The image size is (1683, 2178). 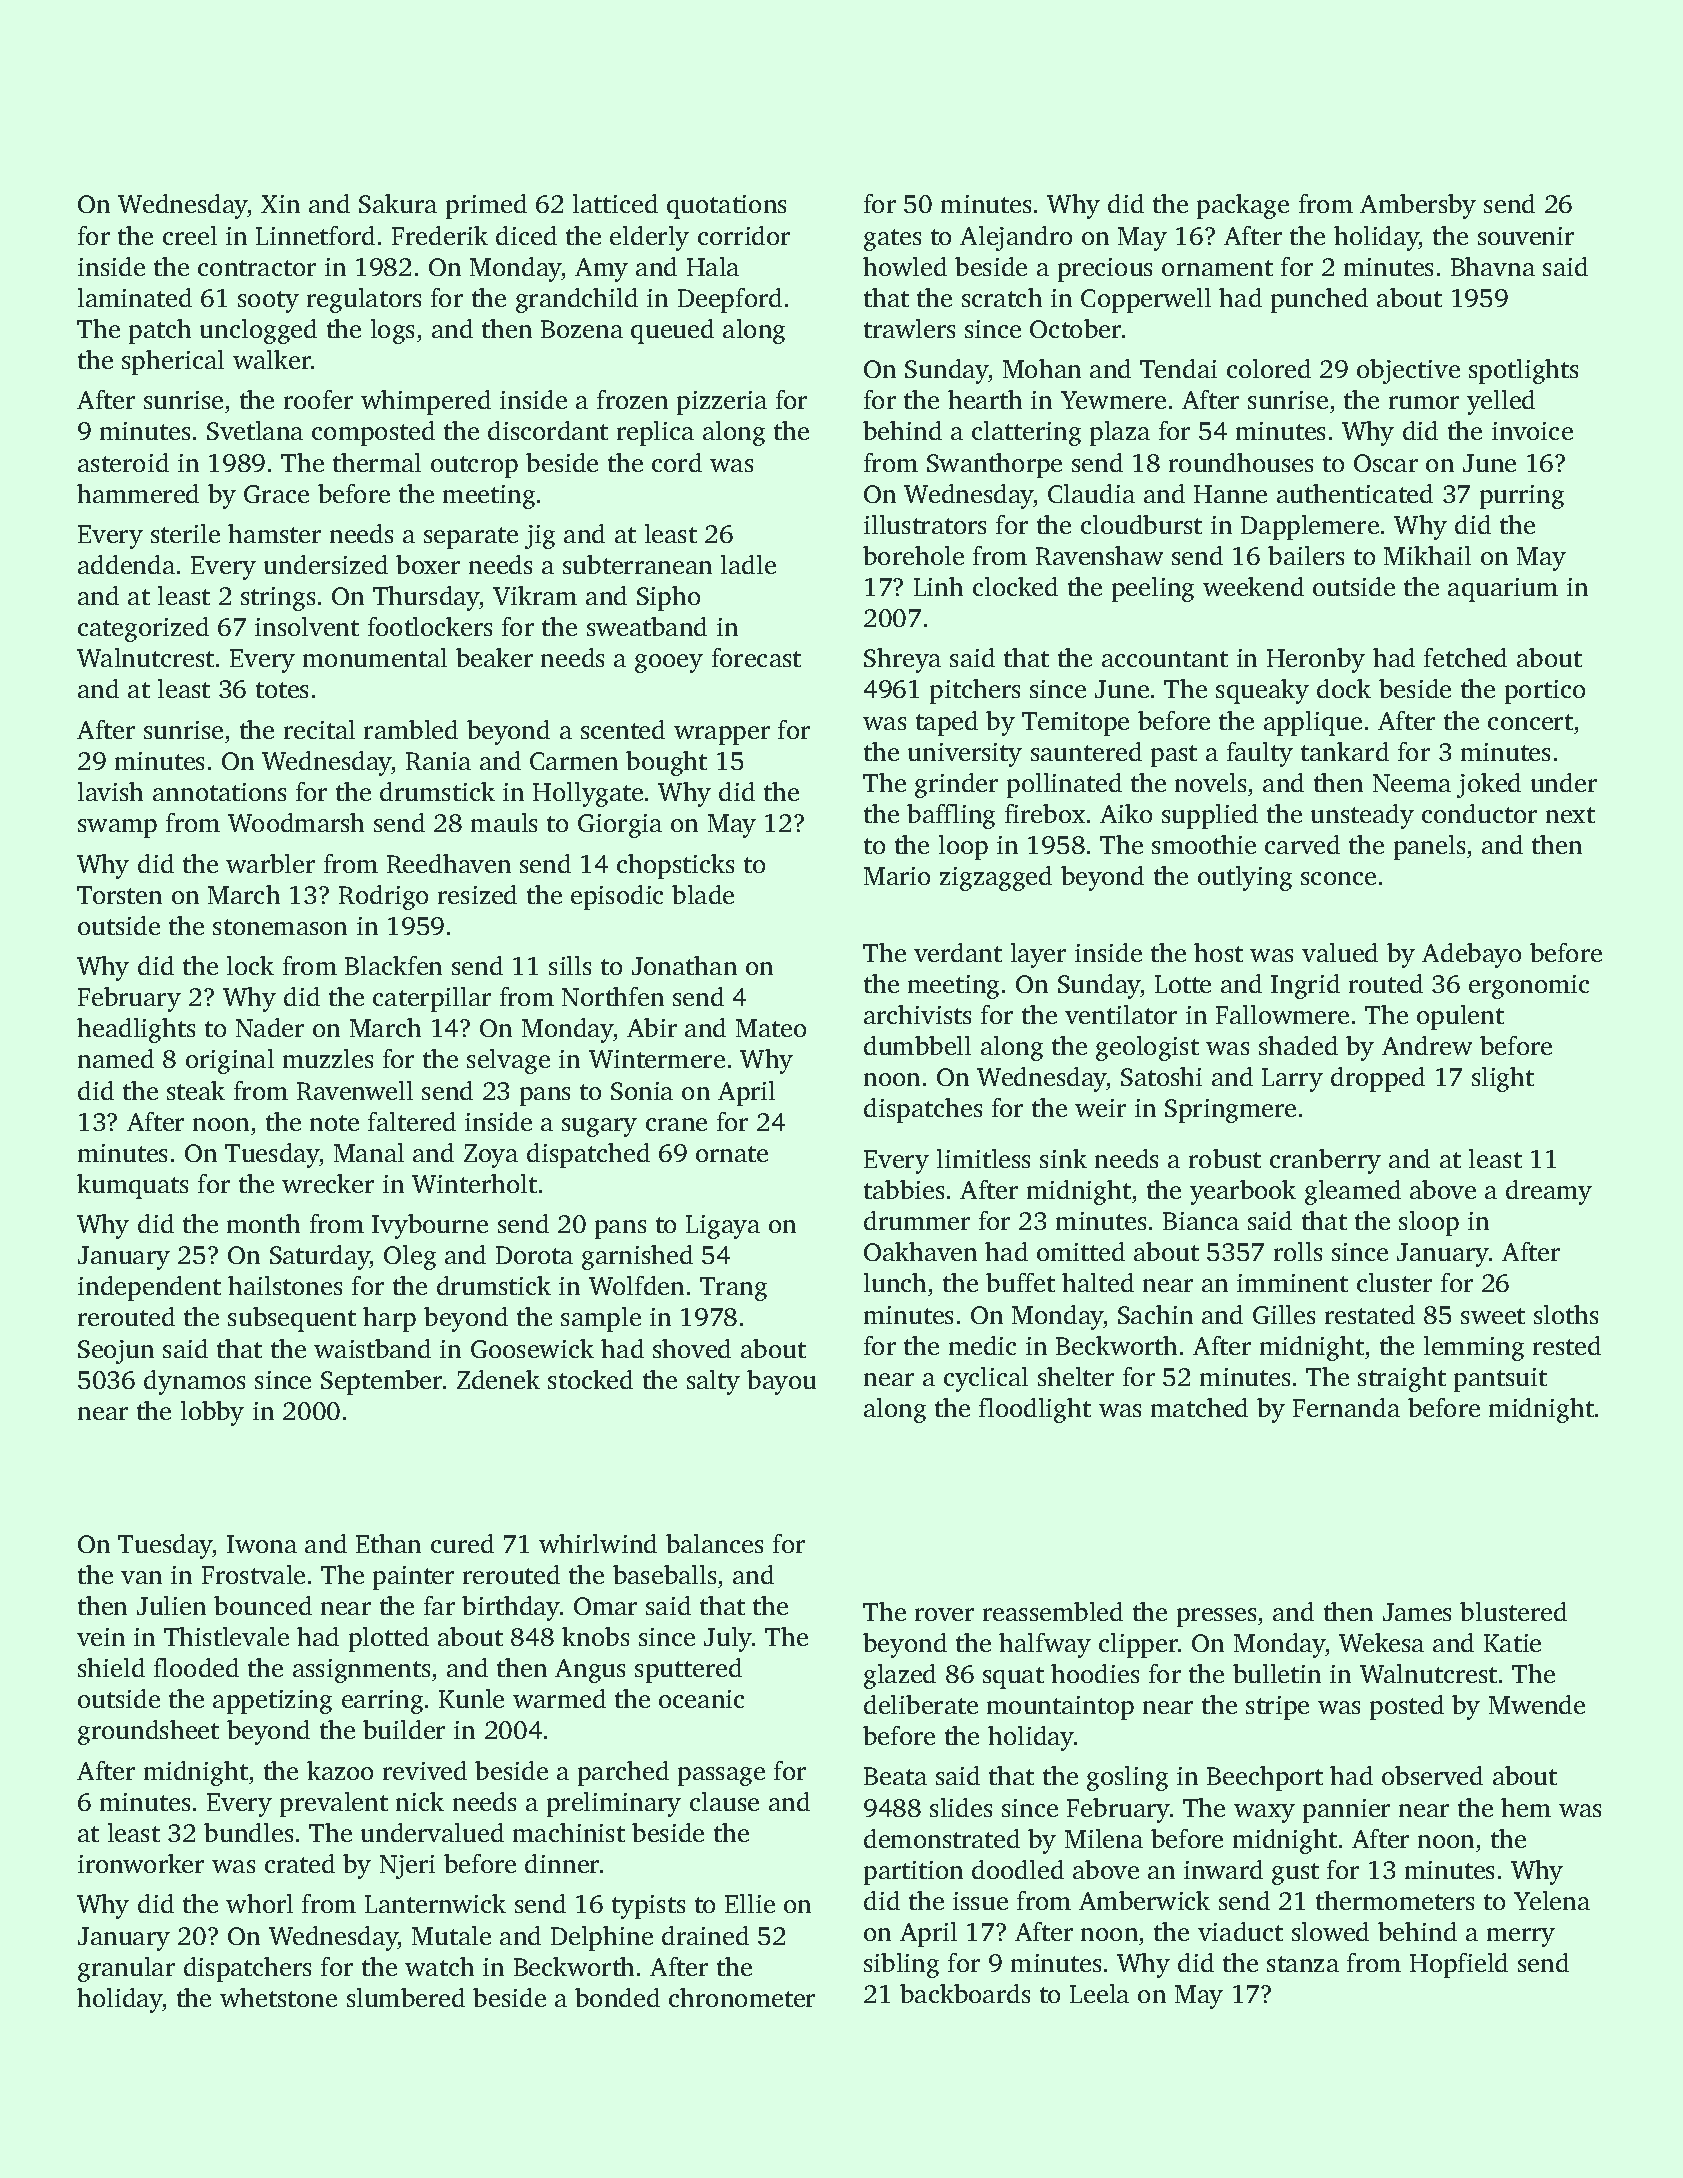 I want to click on whetstone, so click(x=278, y=1997).
